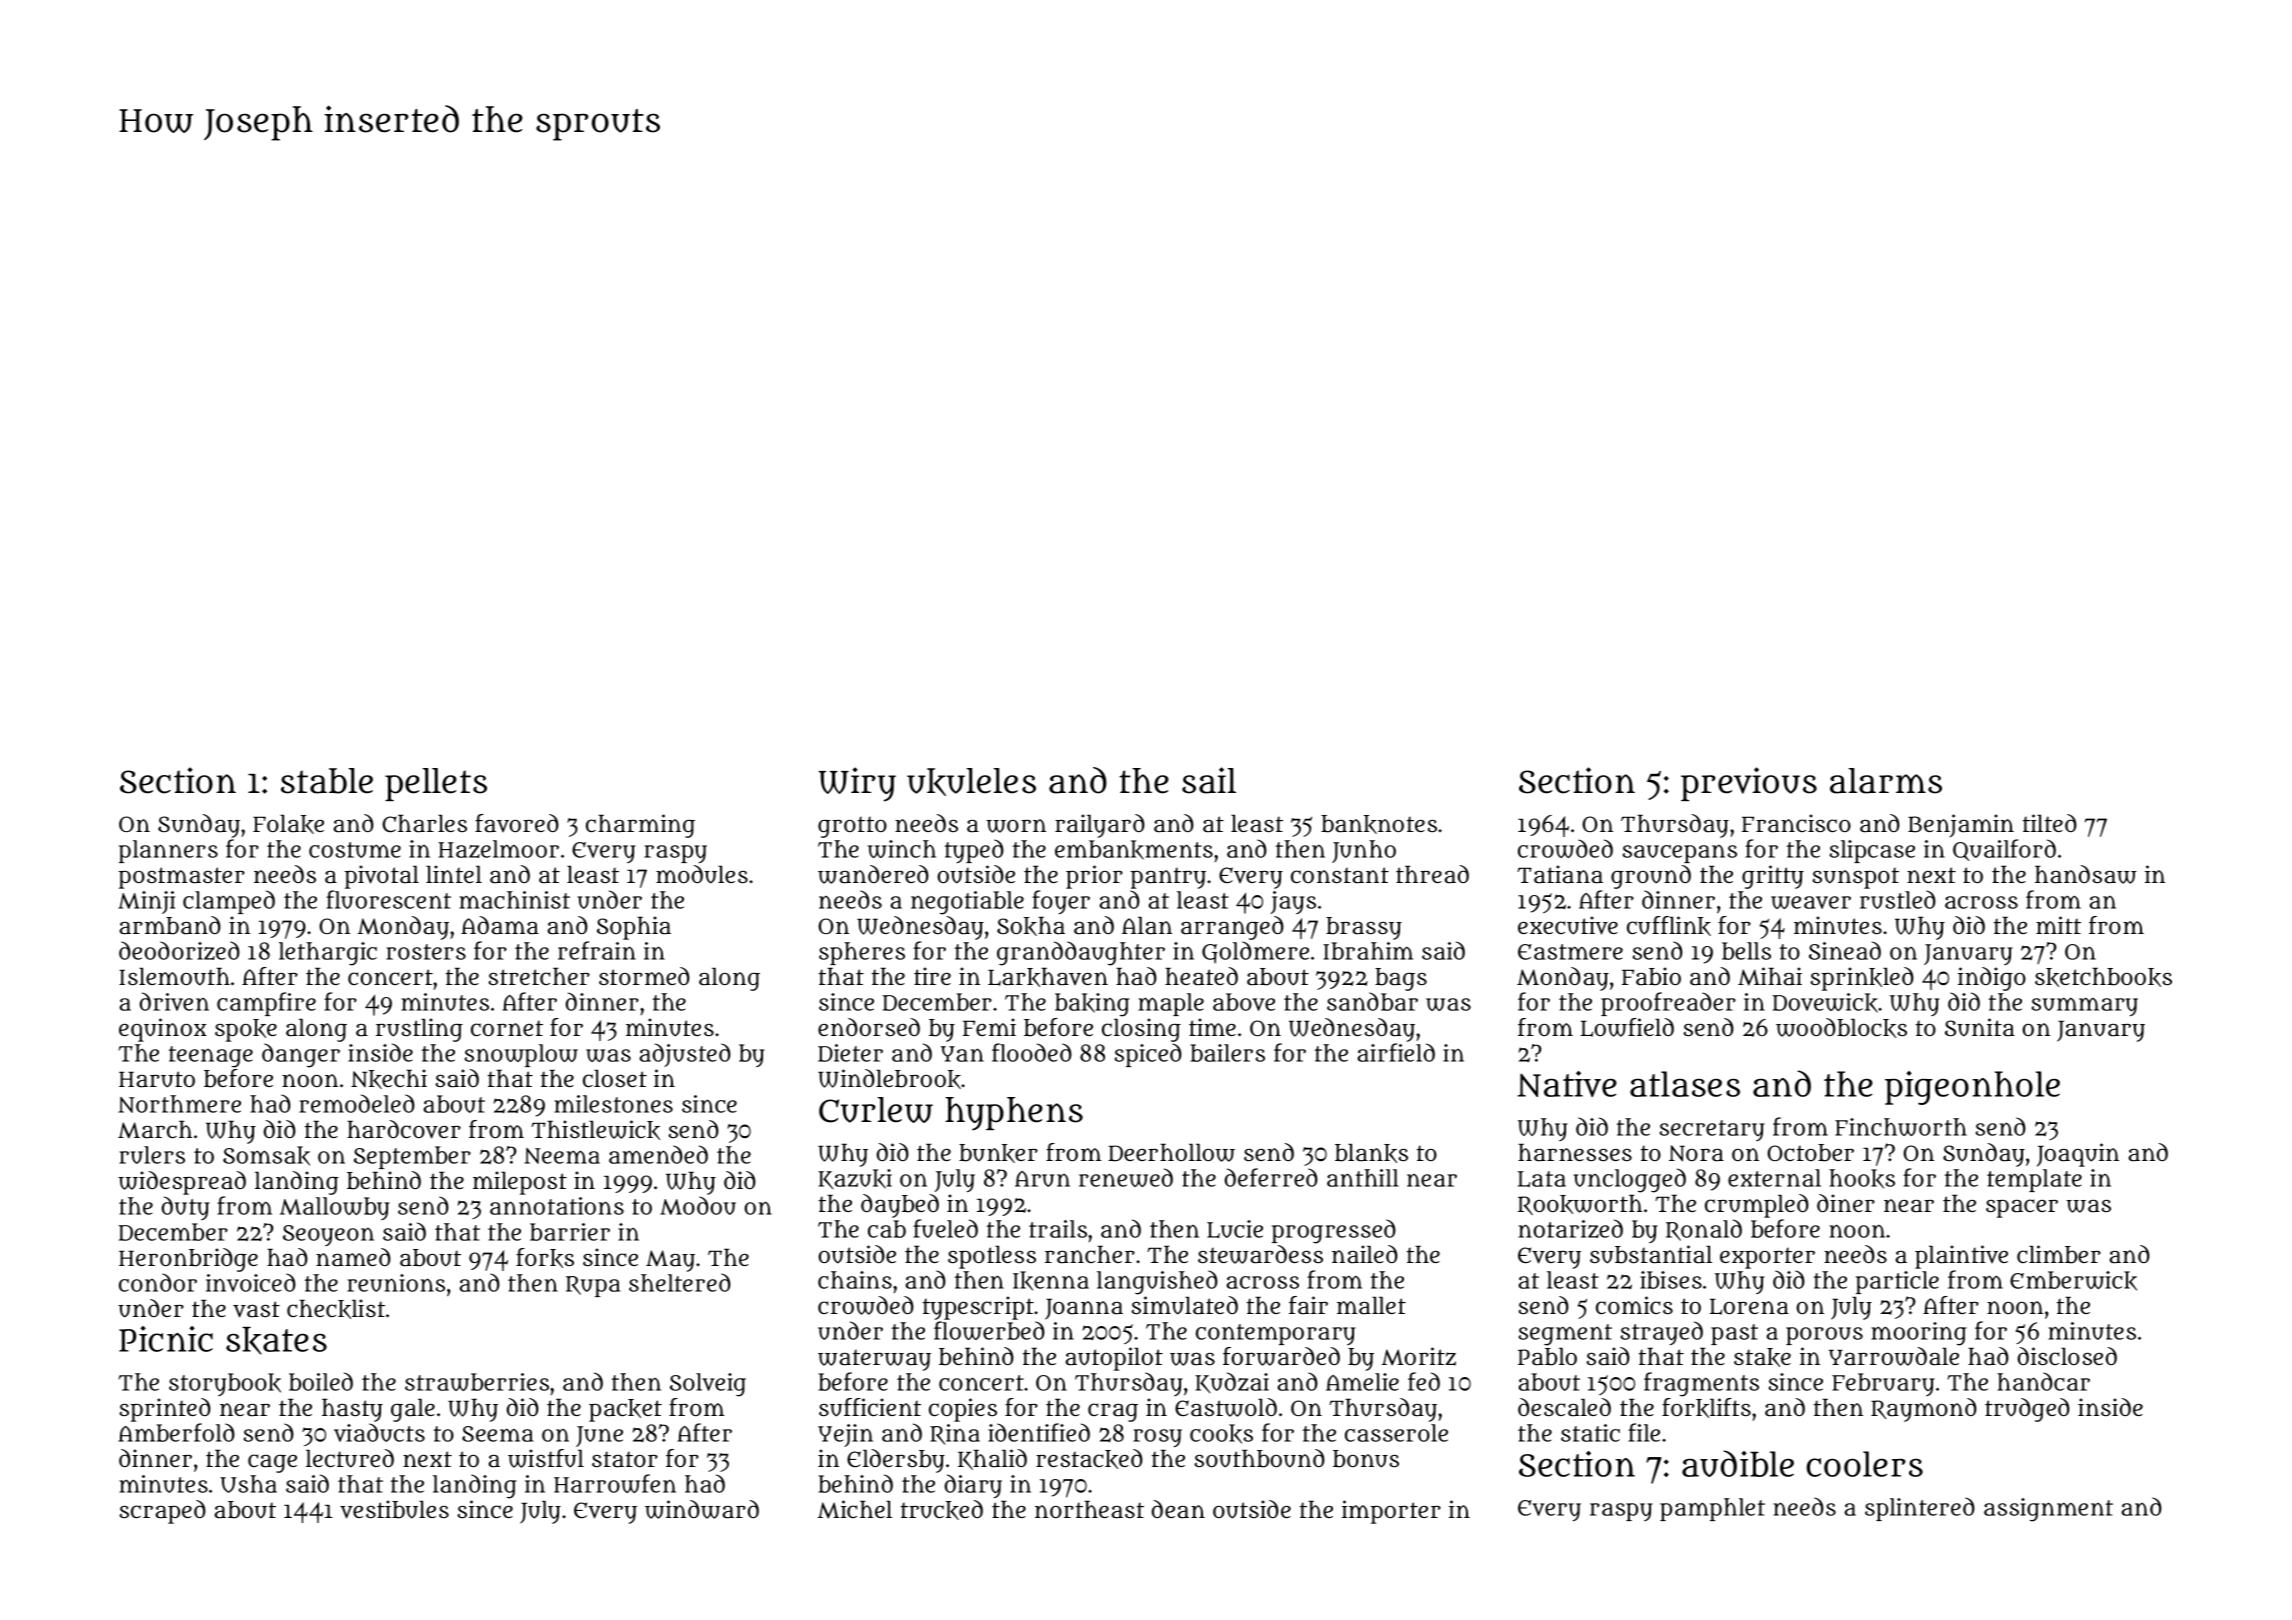 Image resolution: width=2292 pixels, height=1620 pixels. Describe the element at coordinates (1704, 1230) in the page. I see `Ronald` at that location.
